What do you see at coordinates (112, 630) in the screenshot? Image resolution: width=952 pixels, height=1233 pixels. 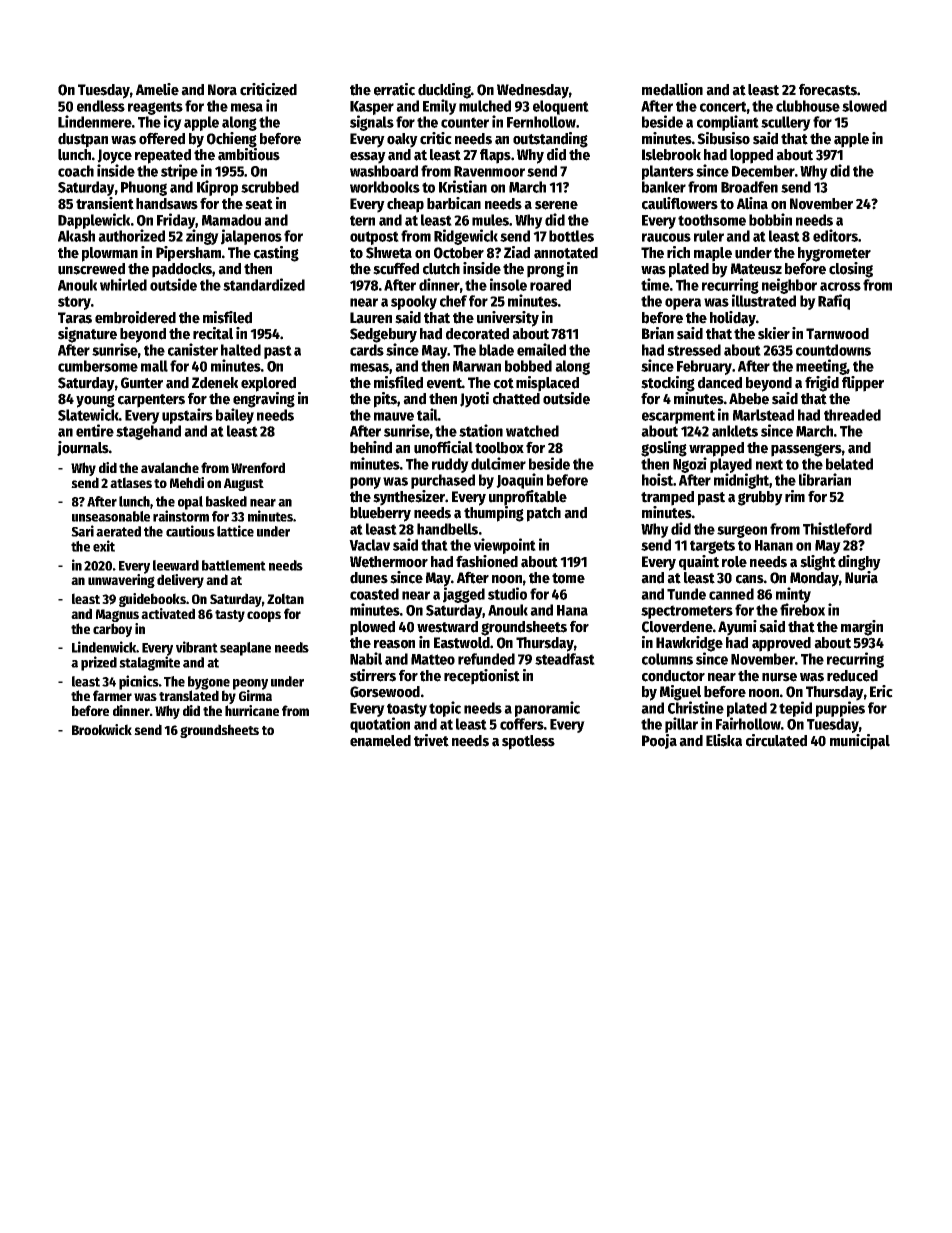 I see `carboy` at bounding box center [112, 630].
